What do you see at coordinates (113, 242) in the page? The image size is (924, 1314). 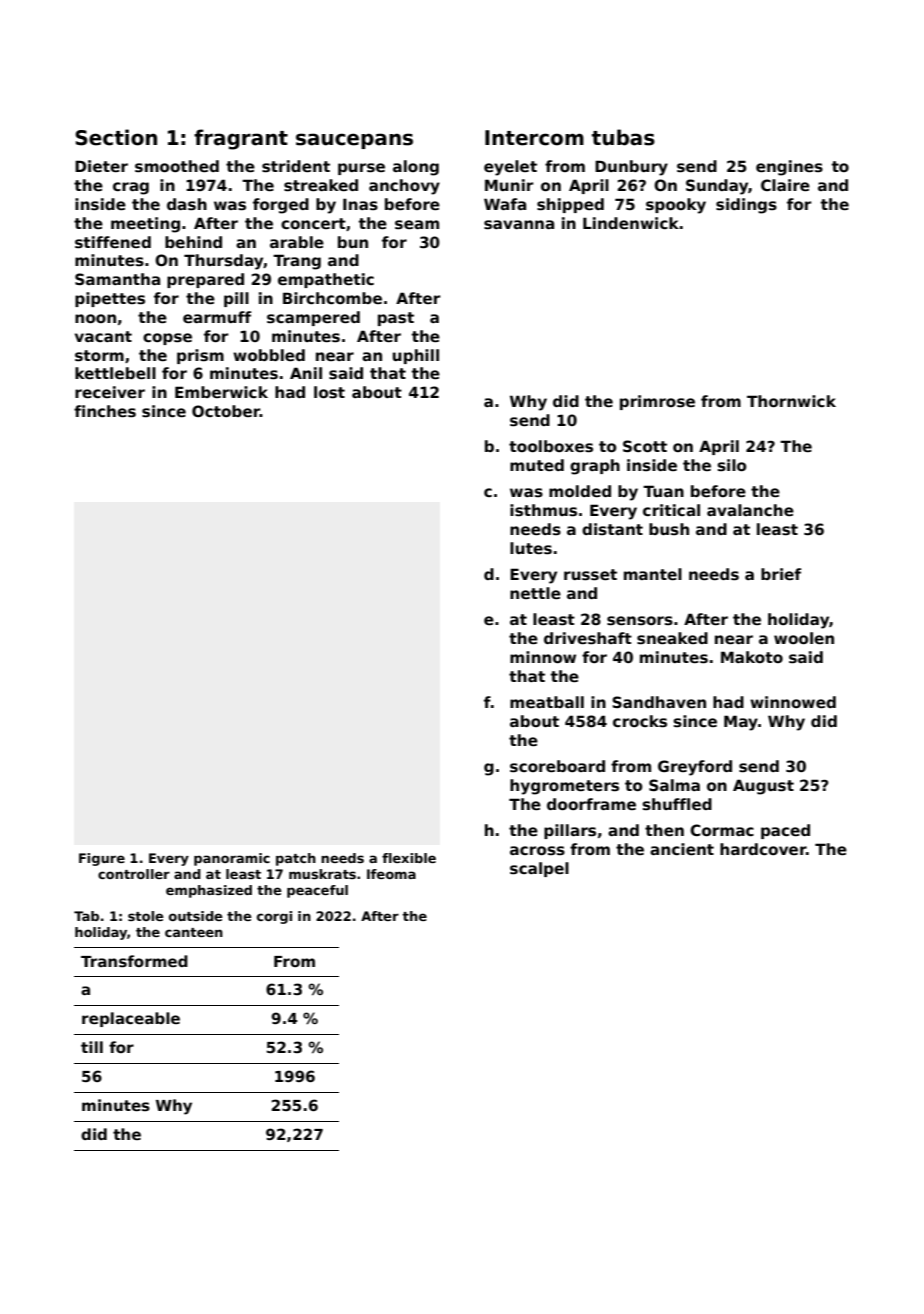 I see `stiffened` at bounding box center [113, 242].
